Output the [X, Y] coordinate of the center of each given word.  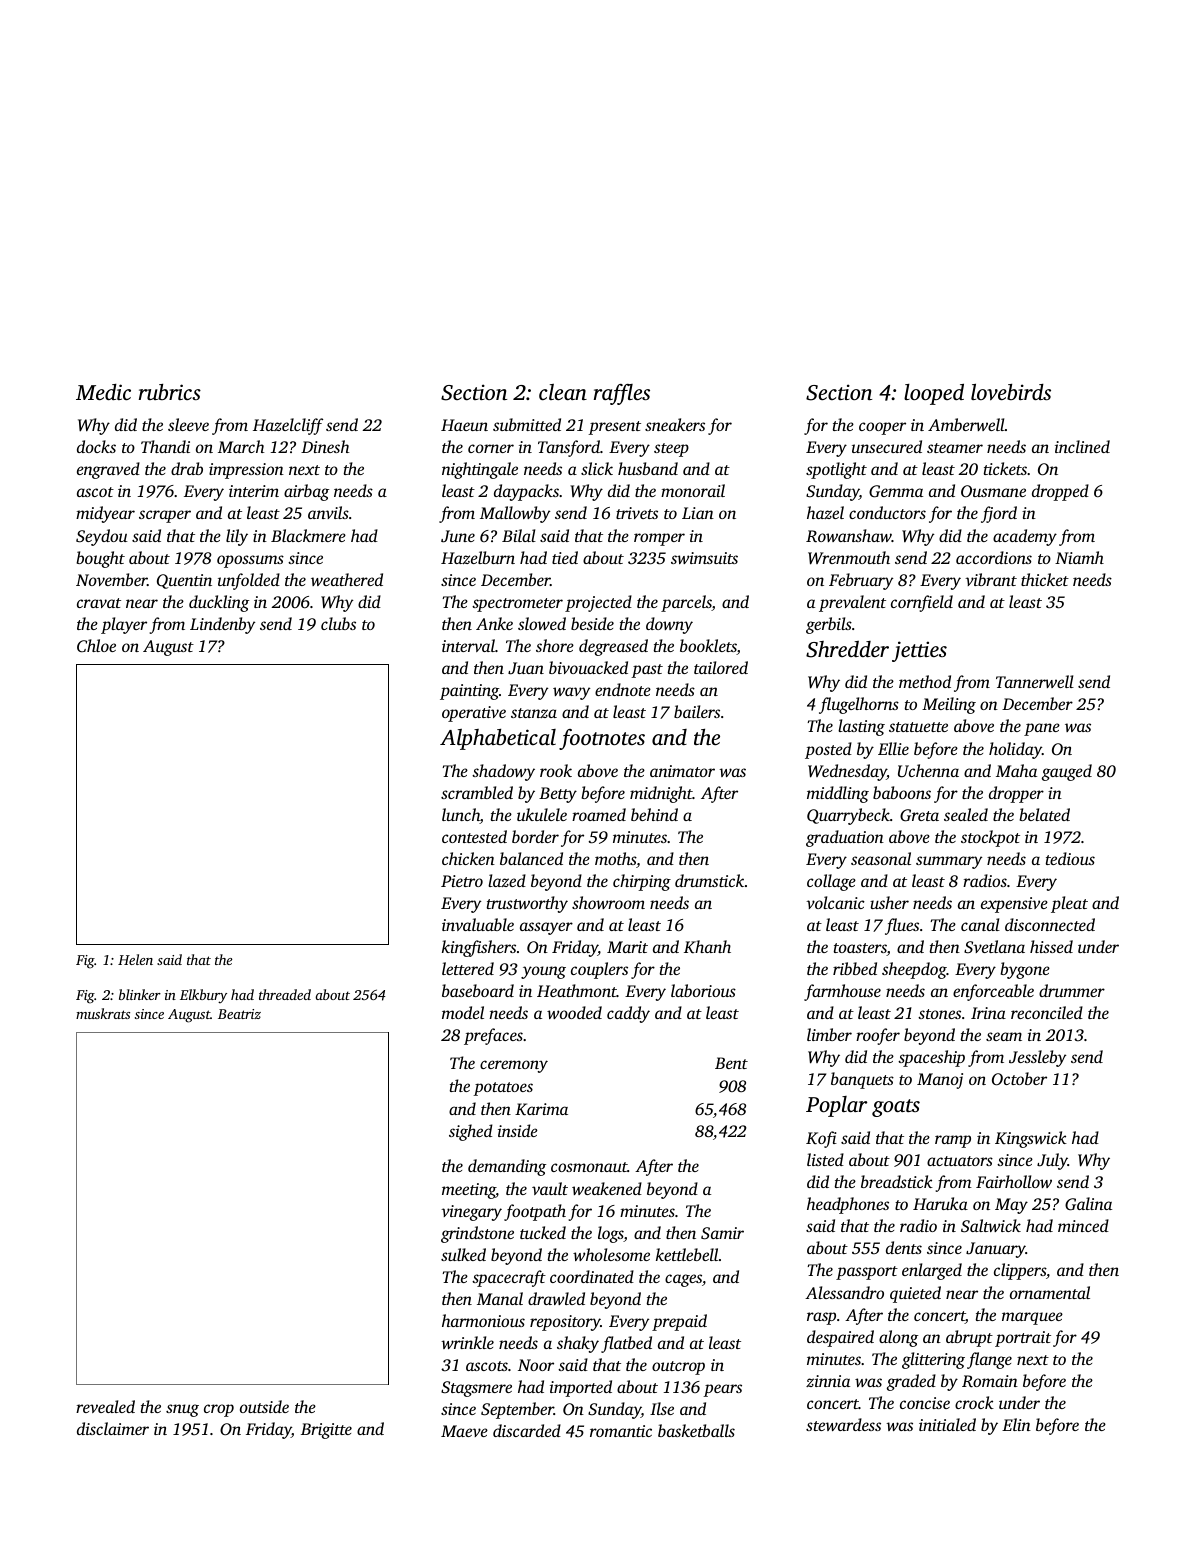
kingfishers [479, 948]
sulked [463, 1254]
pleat [1069, 904]
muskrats [103, 1013]
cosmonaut [589, 1167]
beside [592, 623]
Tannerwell [1035, 681]
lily [237, 537]
